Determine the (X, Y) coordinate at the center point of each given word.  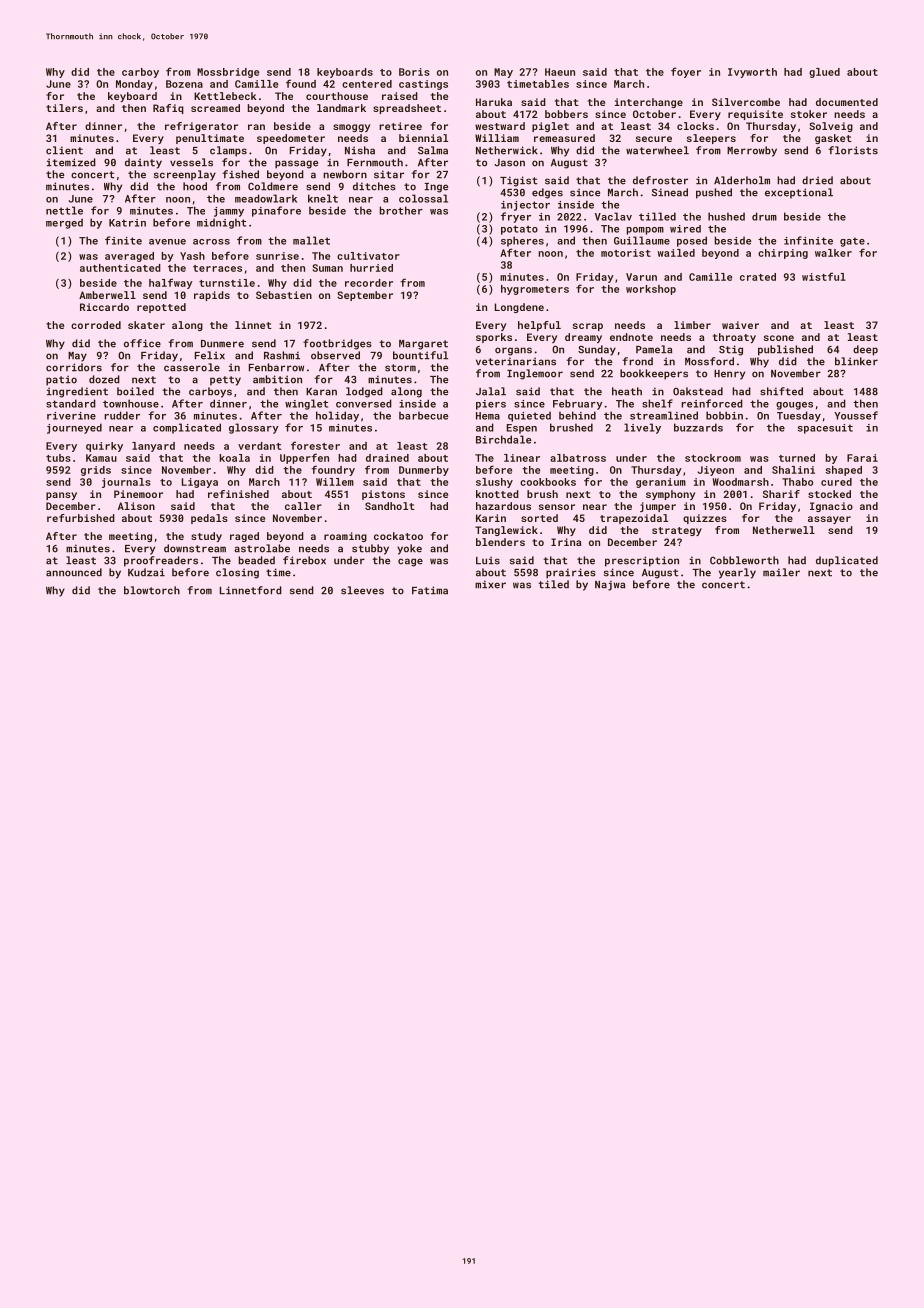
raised (400, 96)
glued (824, 73)
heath (627, 391)
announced (74, 572)
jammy (229, 212)
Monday (134, 85)
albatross (578, 458)
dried (817, 180)
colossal (423, 198)
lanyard (153, 447)
